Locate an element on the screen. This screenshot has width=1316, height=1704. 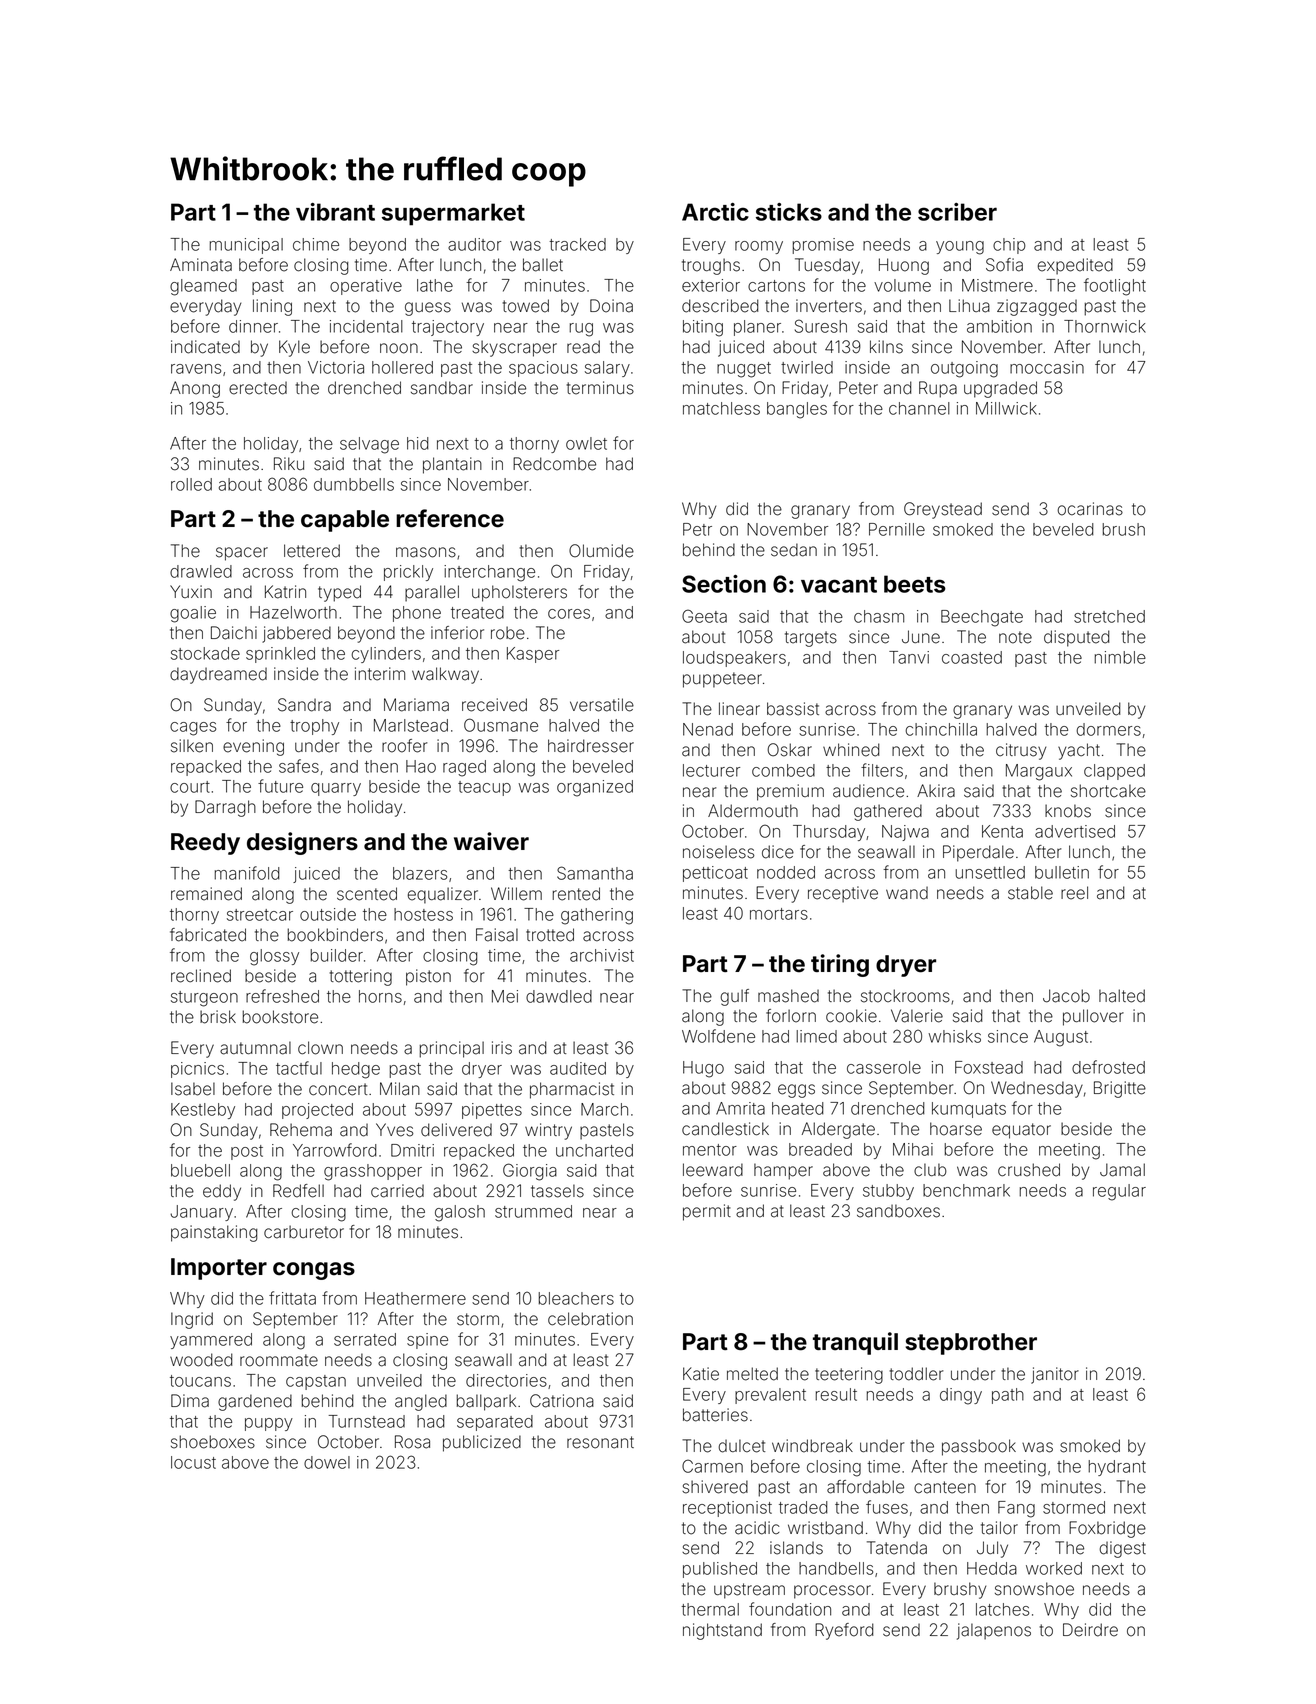
nightstand is located at coordinates (722, 1631).
